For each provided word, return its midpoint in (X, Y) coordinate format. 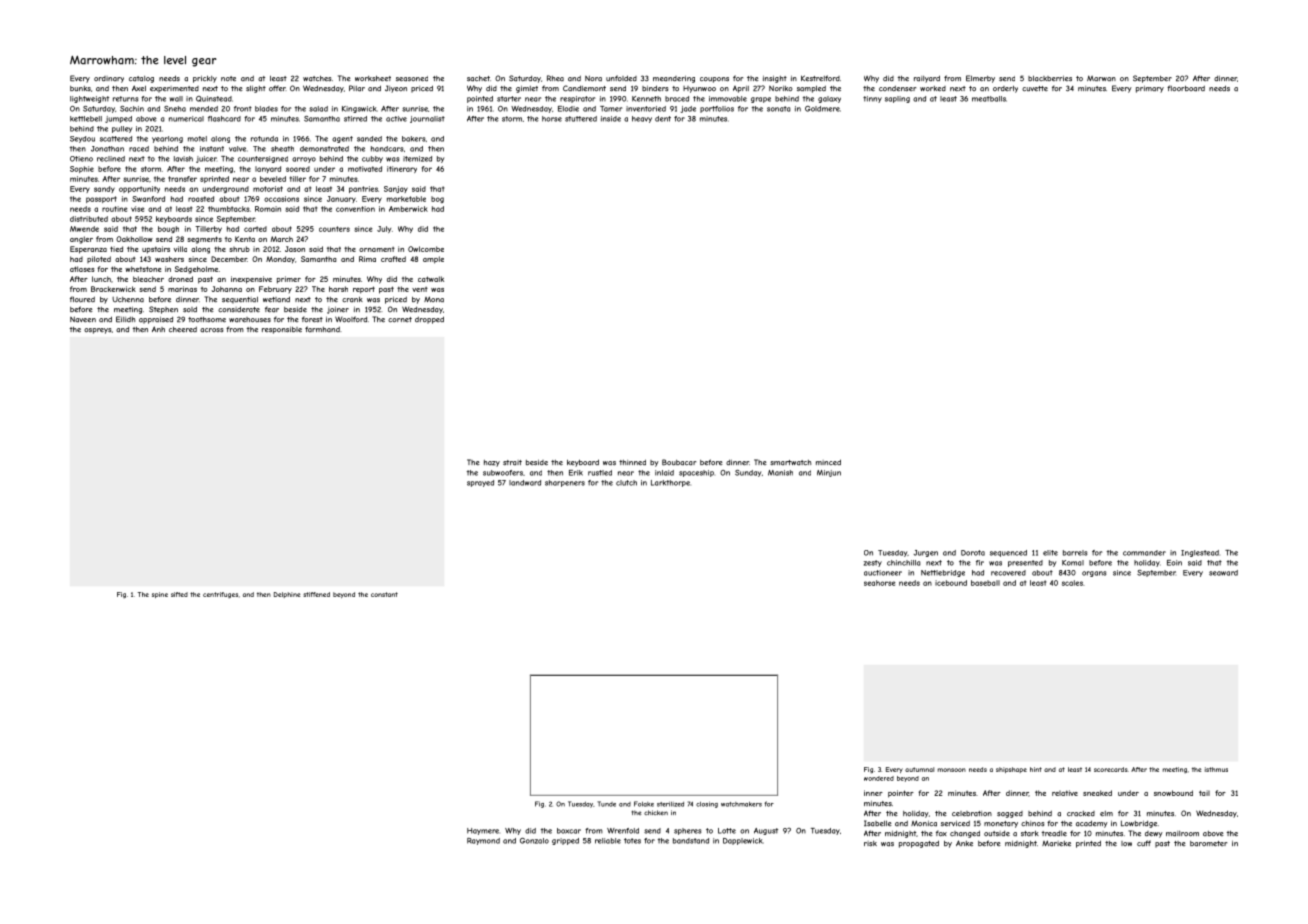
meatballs (989, 99)
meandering (674, 79)
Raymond (483, 841)
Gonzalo (534, 841)
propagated (919, 844)
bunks (80, 88)
